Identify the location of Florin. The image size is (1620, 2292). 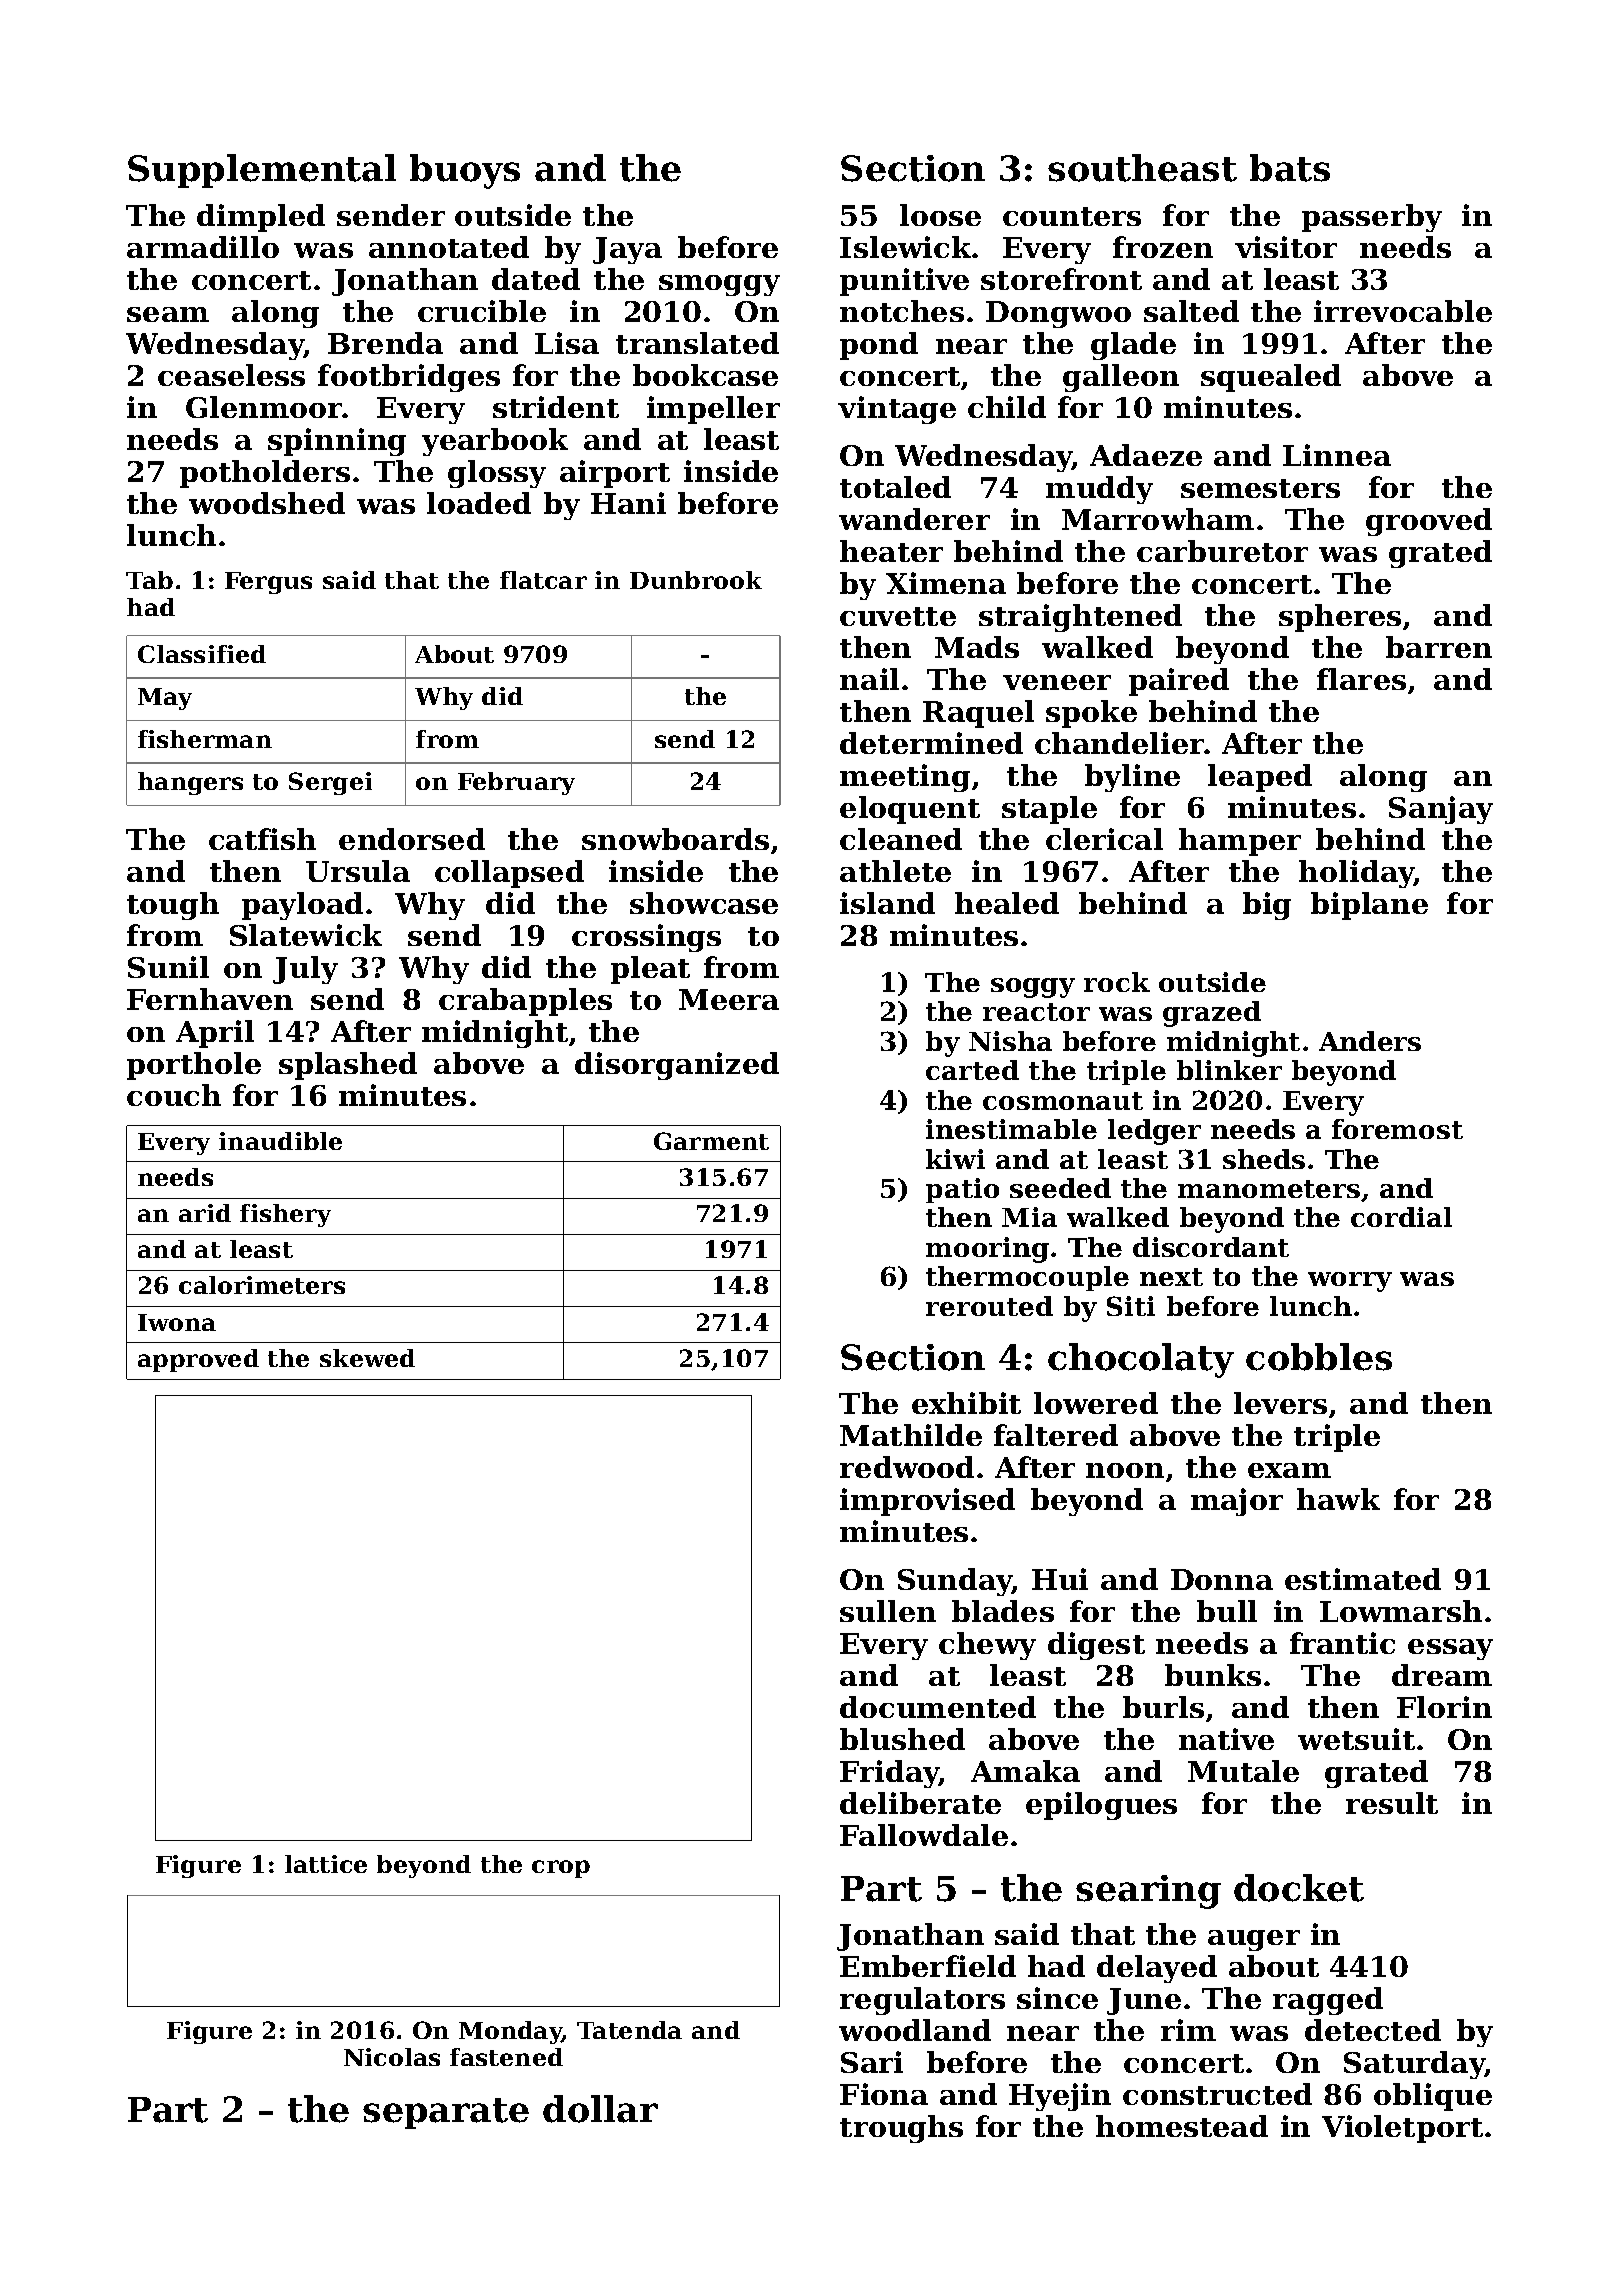
(1444, 1707).
